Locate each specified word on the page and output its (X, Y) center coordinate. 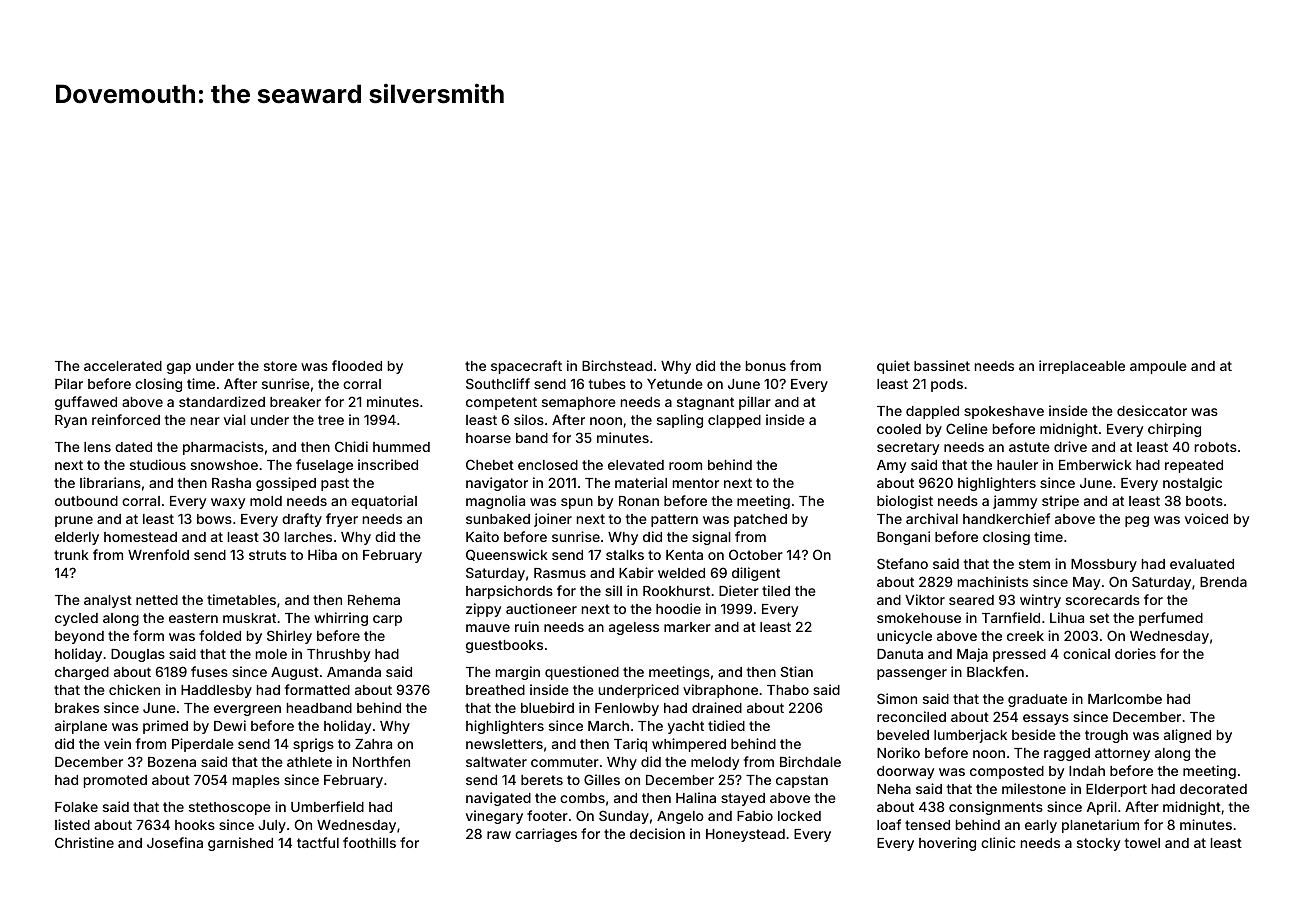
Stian (797, 671)
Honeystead (745, 835)
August (295, 673)
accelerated (123, 366)
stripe (1060, 502)
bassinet (942, 365)
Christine (84, 842)
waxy (228, 503)
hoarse (488, 438)
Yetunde (675, 384)
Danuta (900, 654)
